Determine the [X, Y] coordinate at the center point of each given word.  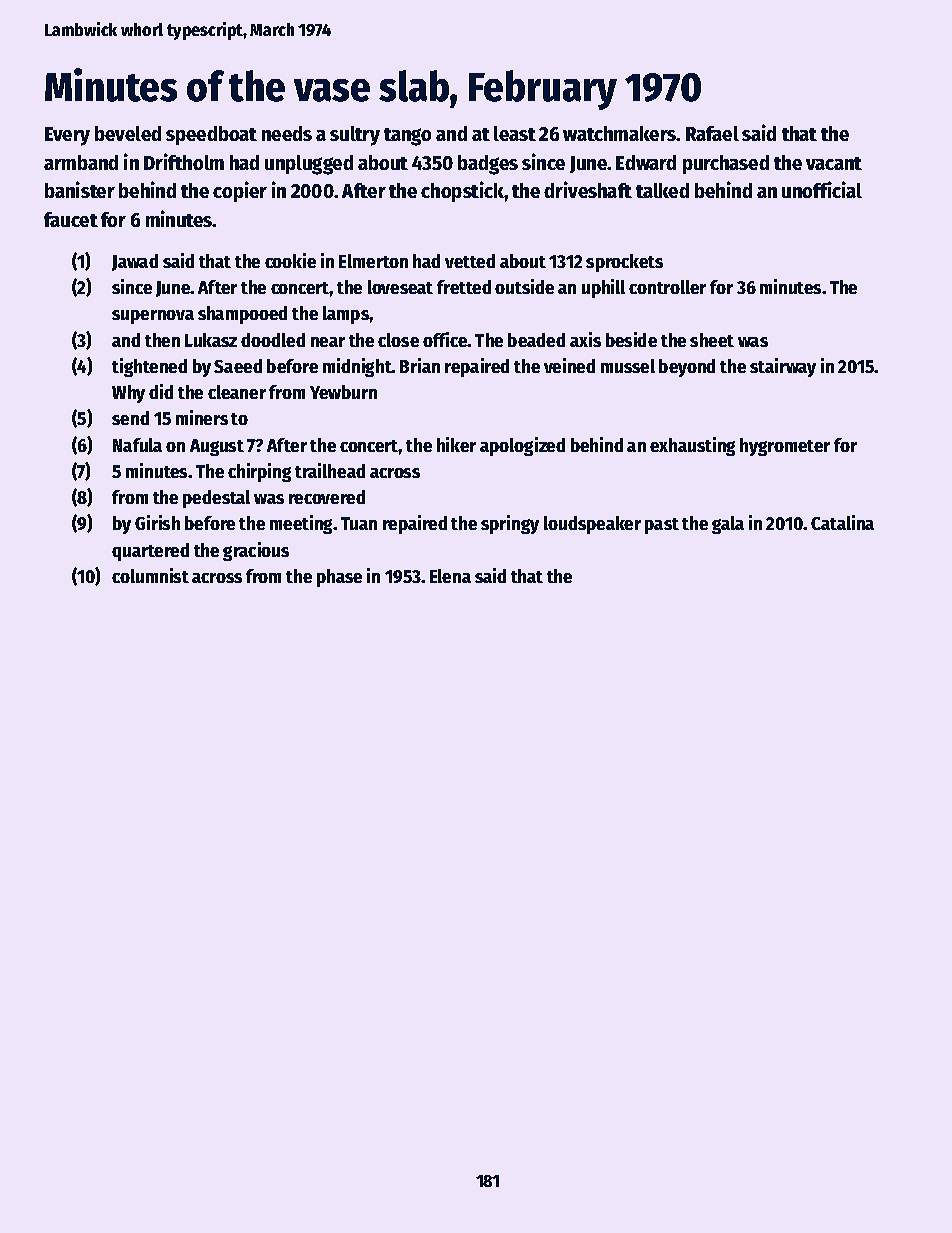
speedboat [211, 135]
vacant [834, 163]
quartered [150, 552]
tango [407, 137]
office [445, 339]
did [161, 391]
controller [667, 287]
